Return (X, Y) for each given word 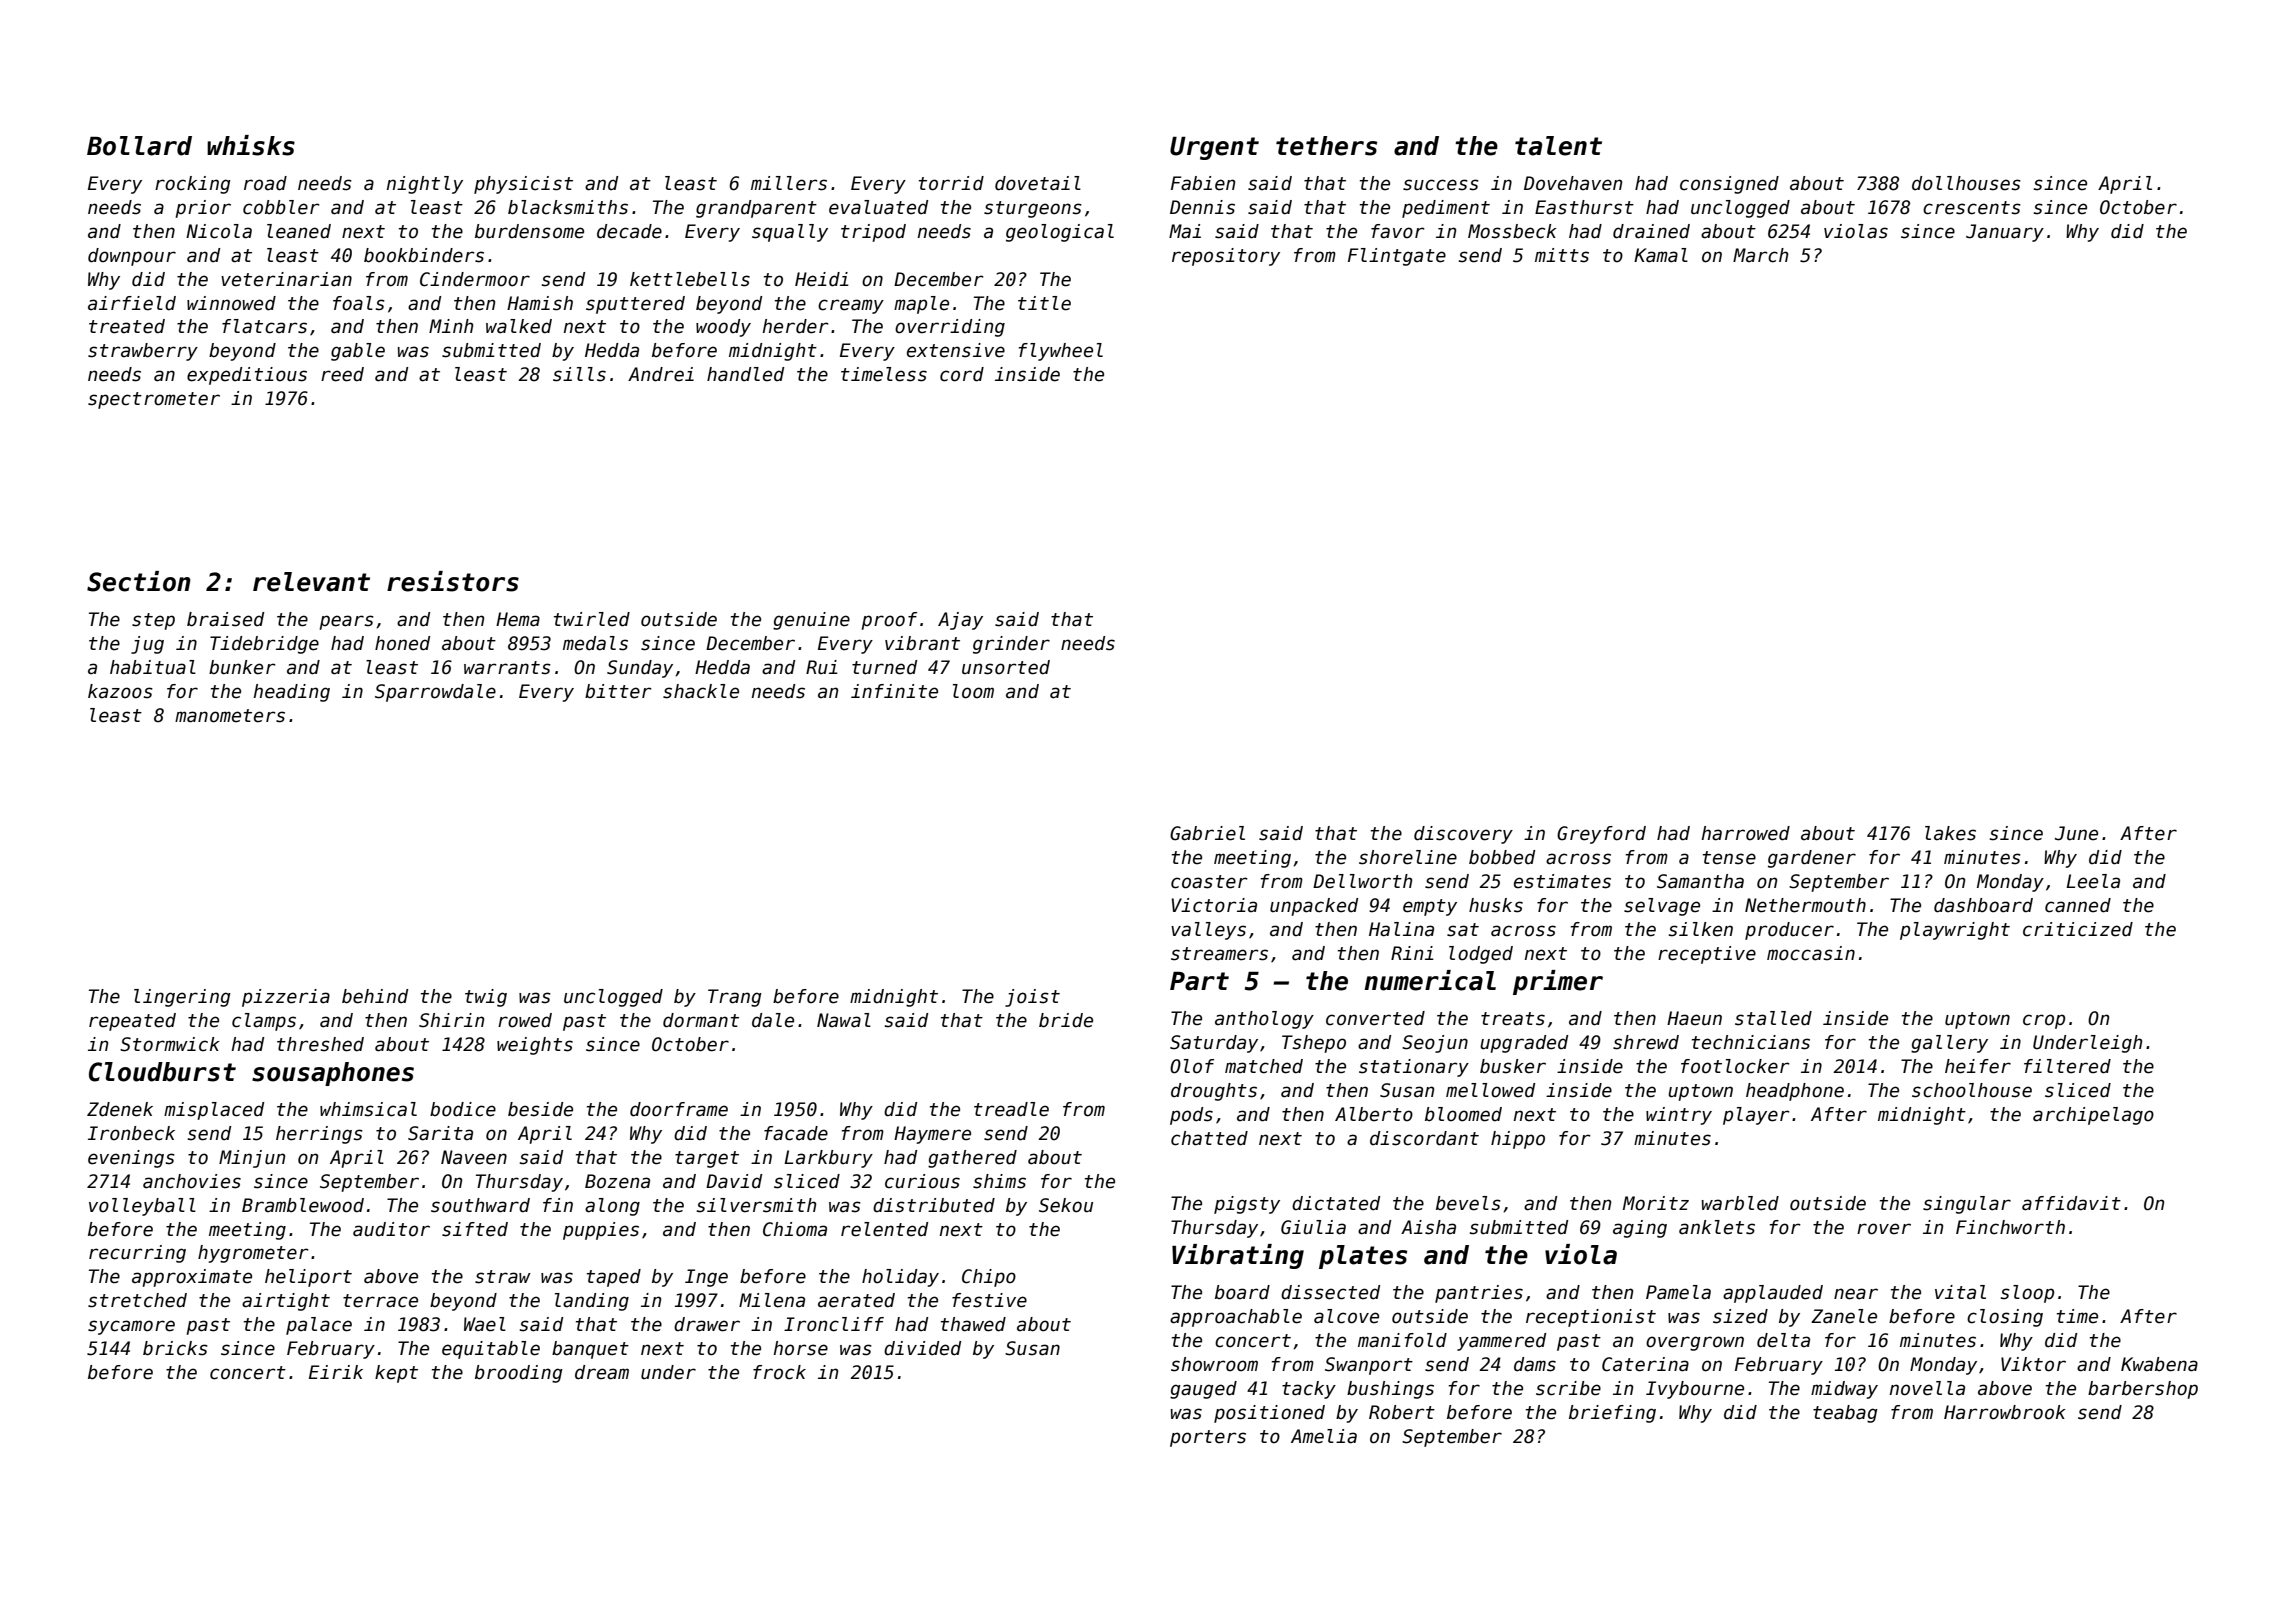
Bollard (139, 146)
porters (1208, 1438)
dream (602, 1372)
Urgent (1214, 148)
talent (1558, 146)
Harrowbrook (2005, 1412)
